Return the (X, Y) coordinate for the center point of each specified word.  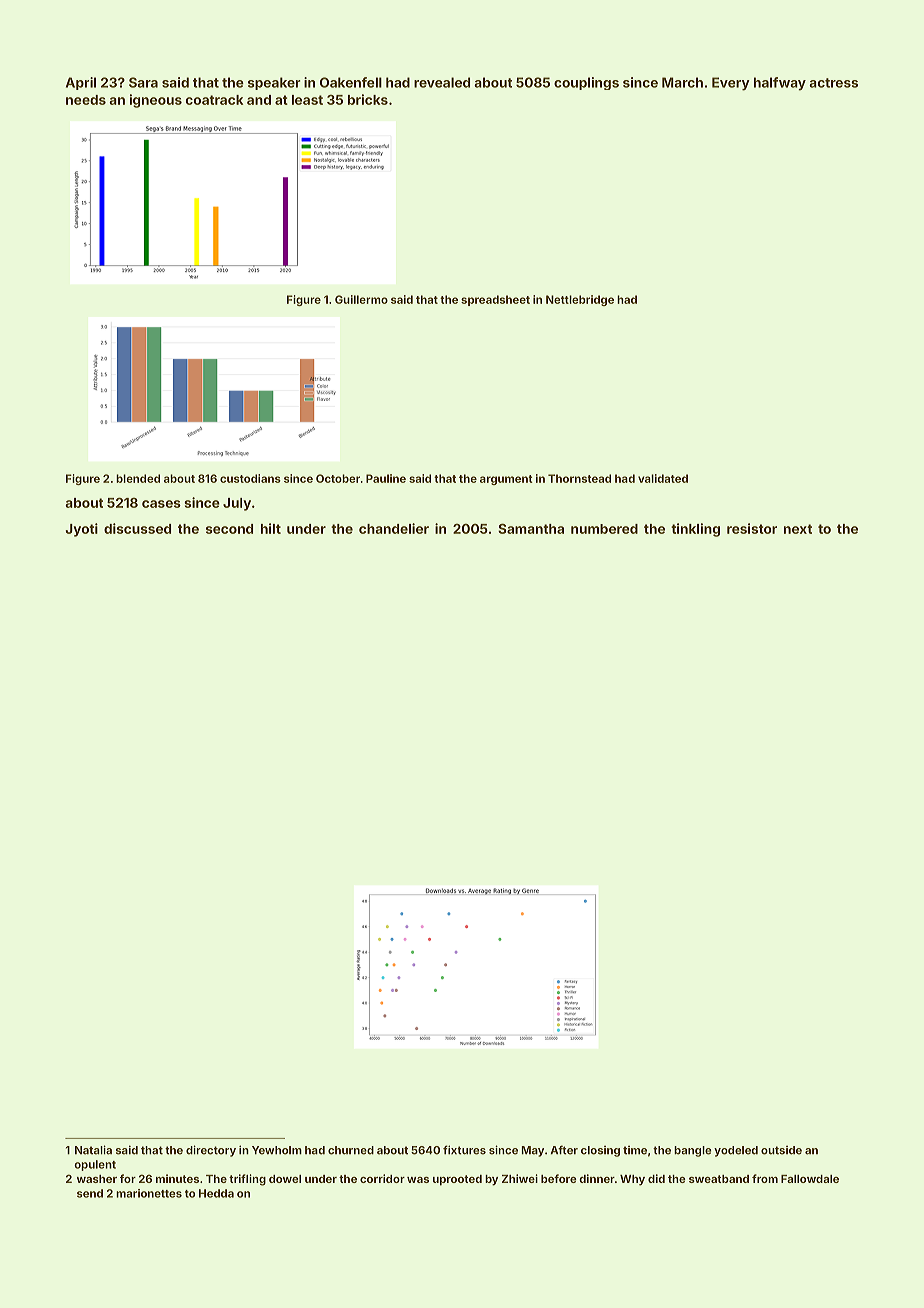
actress (833, 83)
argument (506, 480)
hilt (271, 528)
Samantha (531, 528)
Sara (143, 82)
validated (663, 478)
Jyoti (82, 530)
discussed (137, 528)
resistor (752, 528)
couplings (586, 83)
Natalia (93, 1150)
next (798, 529)
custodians (250, 478)
